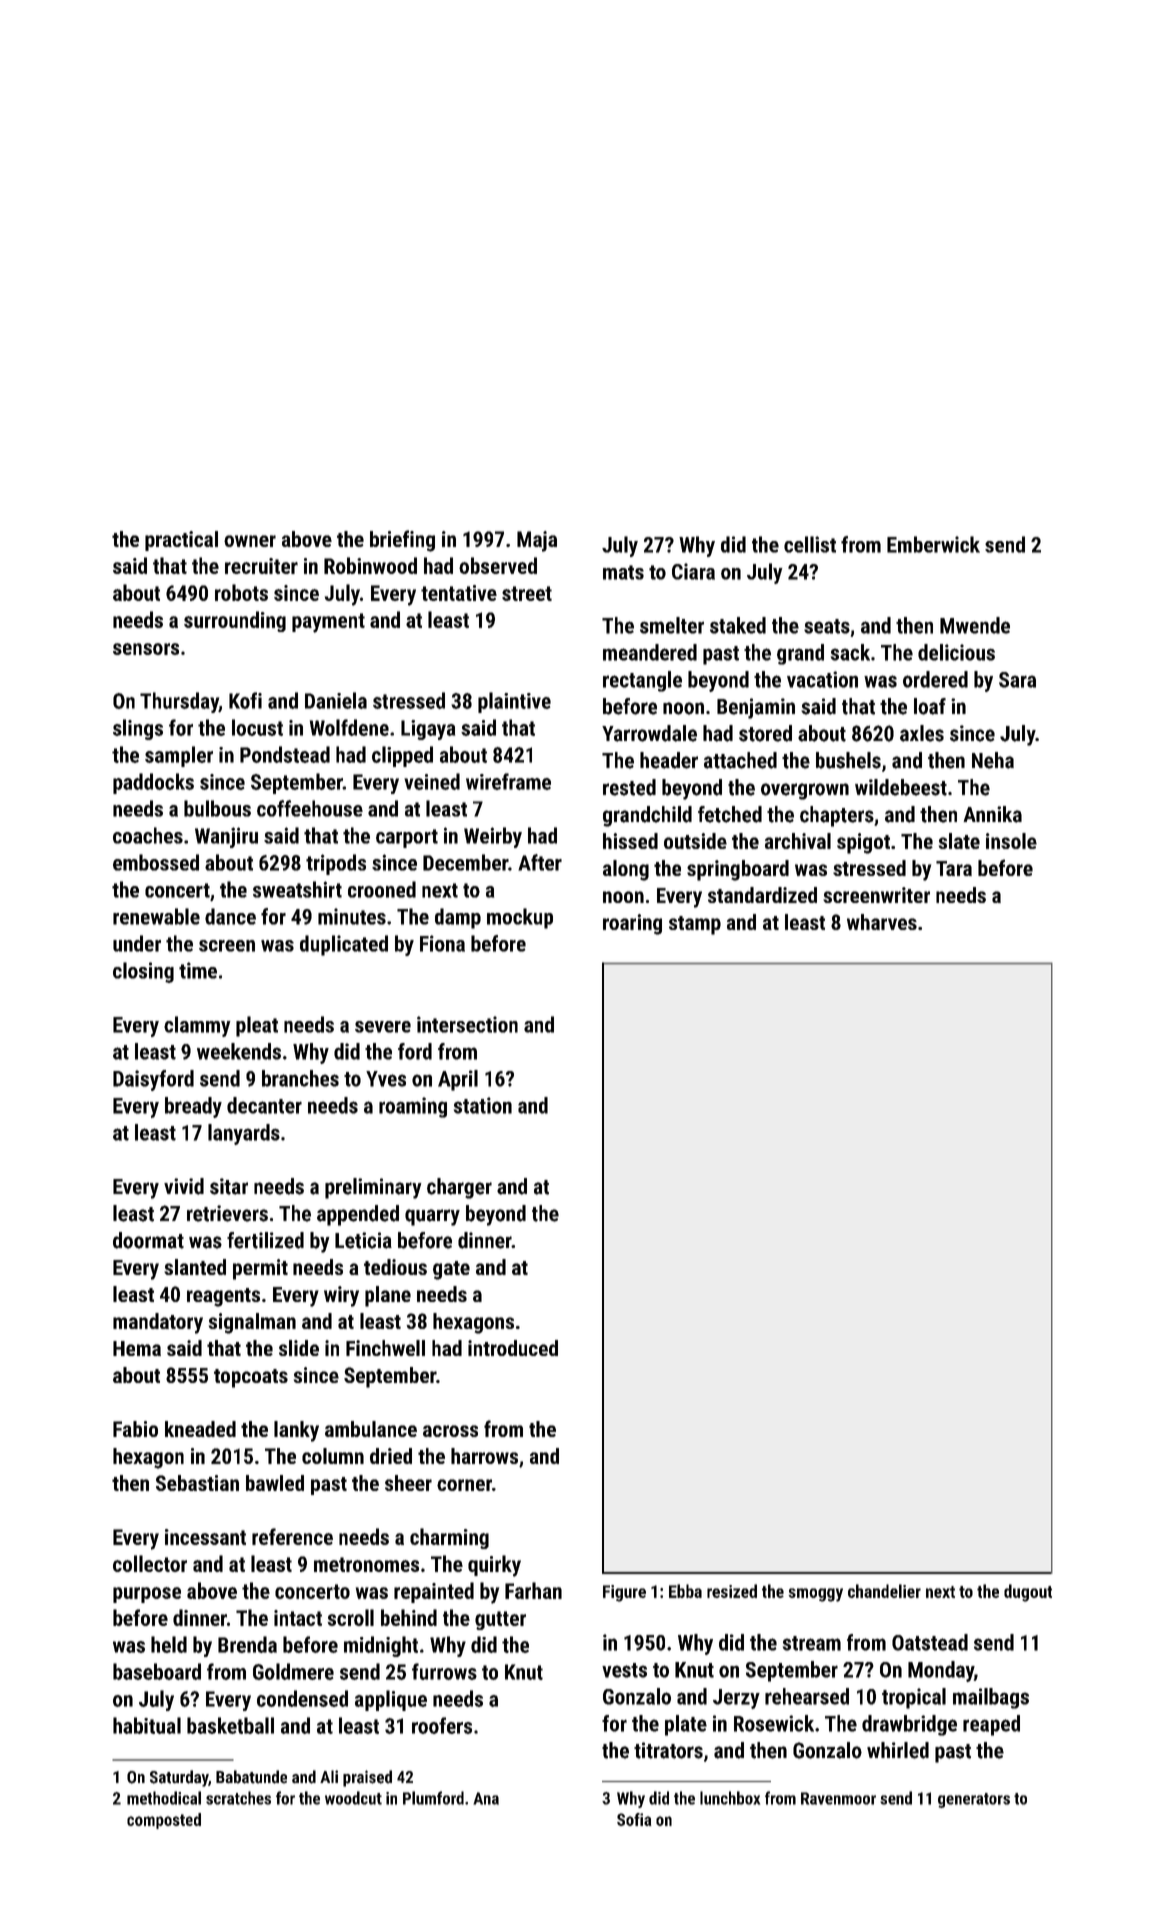 The height and width of the page is (1918, 1165). I want to click on wharves, so click(882, 922).
